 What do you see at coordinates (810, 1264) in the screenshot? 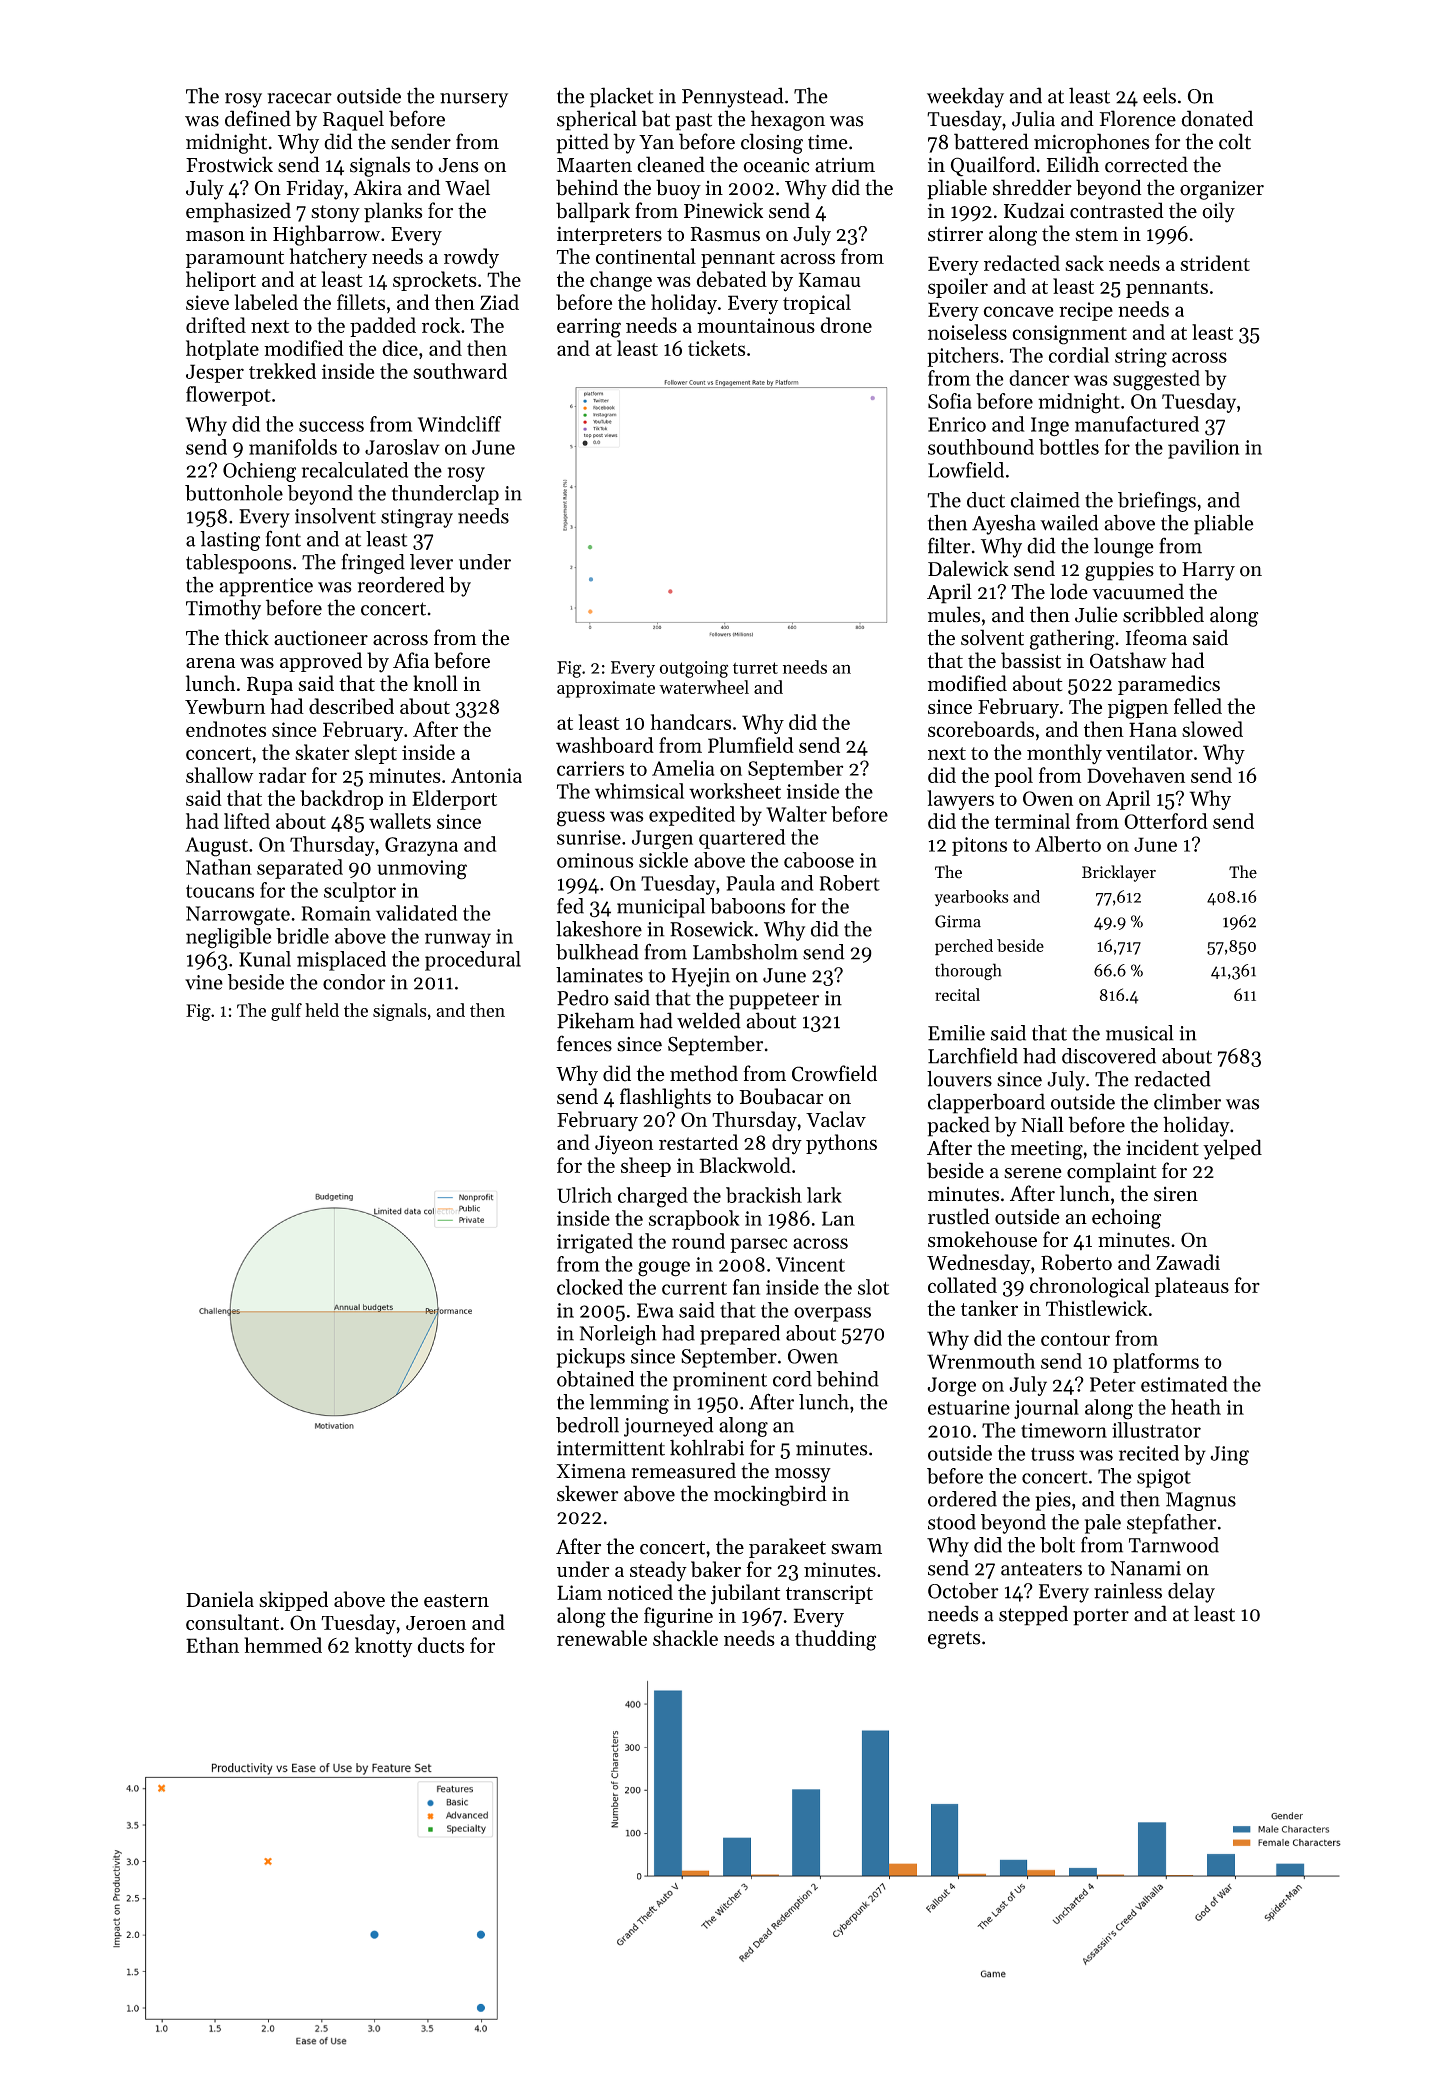
I see `Vincent` at bounding box center [810, 1264].
